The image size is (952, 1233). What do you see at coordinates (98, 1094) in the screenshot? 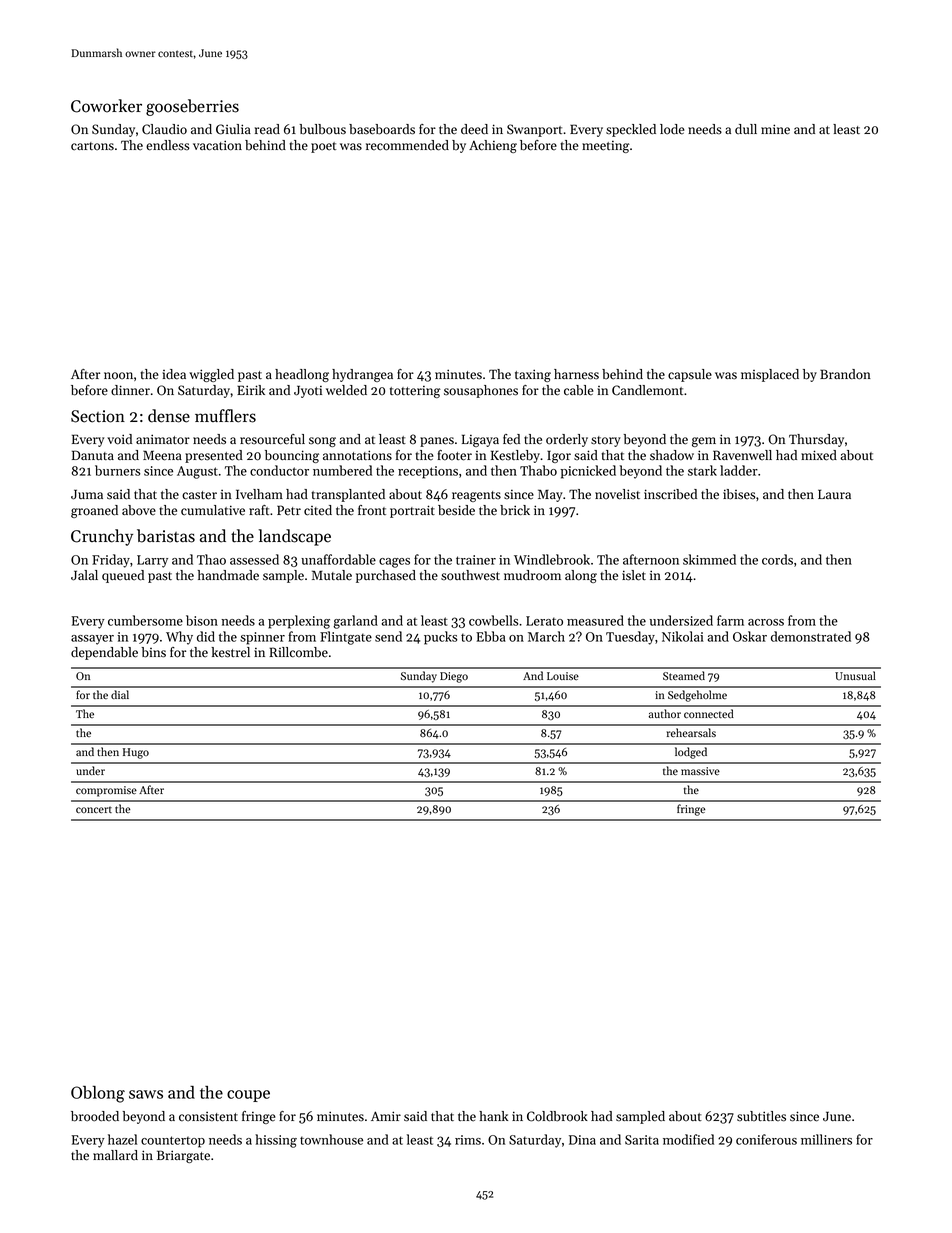
I see `Oblong` at bounding box center [98, 1094].
